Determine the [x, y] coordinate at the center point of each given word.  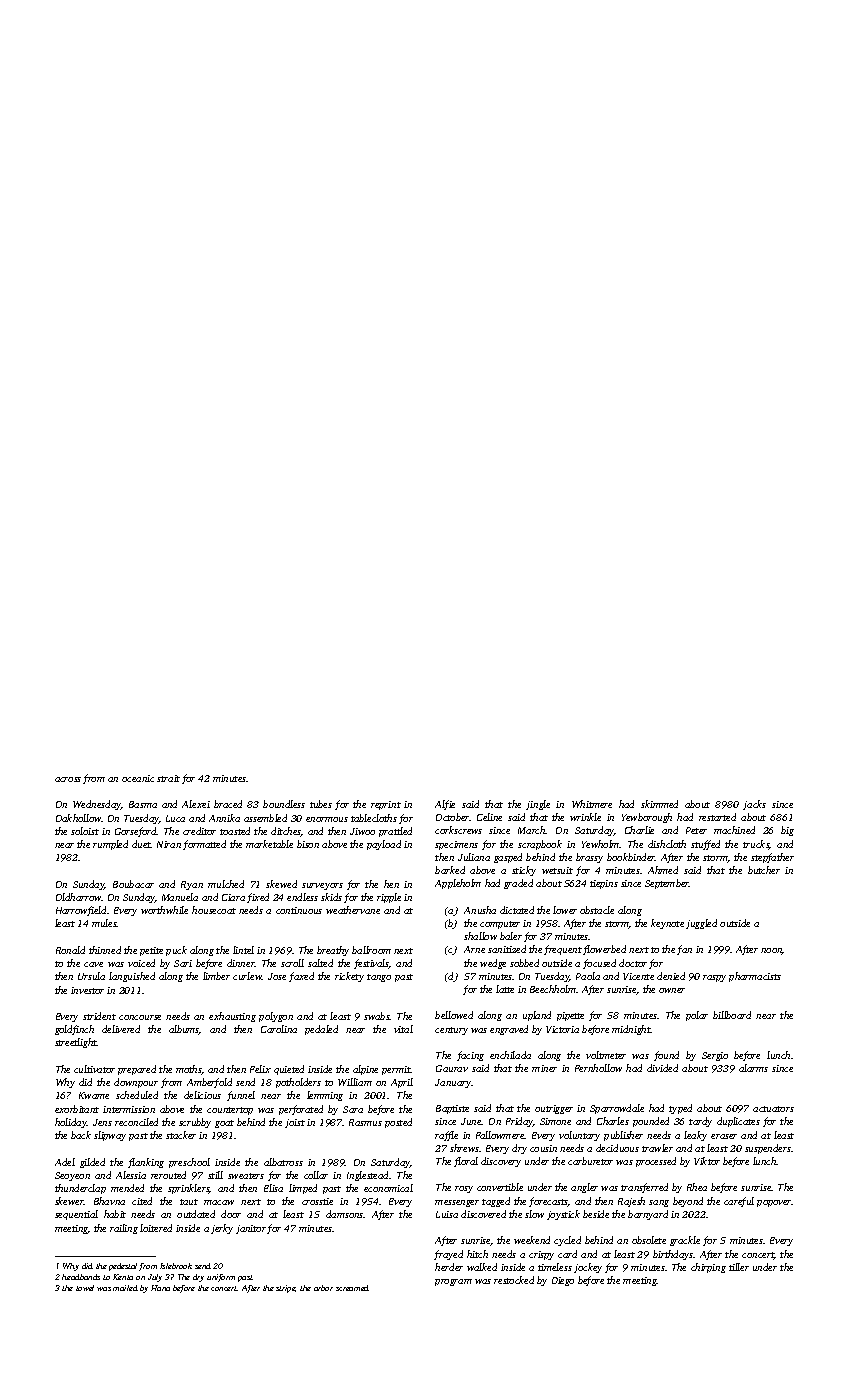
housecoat [214, 910]
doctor [633, 963]
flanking [146, 1163]
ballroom [371, 950]
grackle [685, 1241]
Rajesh [631, 1202]
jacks [754, 805]
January [453, 1083]
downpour [136, 1083]
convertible [500, 1187]
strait [168, 778]
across [68, 779]
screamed [352, 1288]
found [666, 1056]
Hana [160, 1288]
